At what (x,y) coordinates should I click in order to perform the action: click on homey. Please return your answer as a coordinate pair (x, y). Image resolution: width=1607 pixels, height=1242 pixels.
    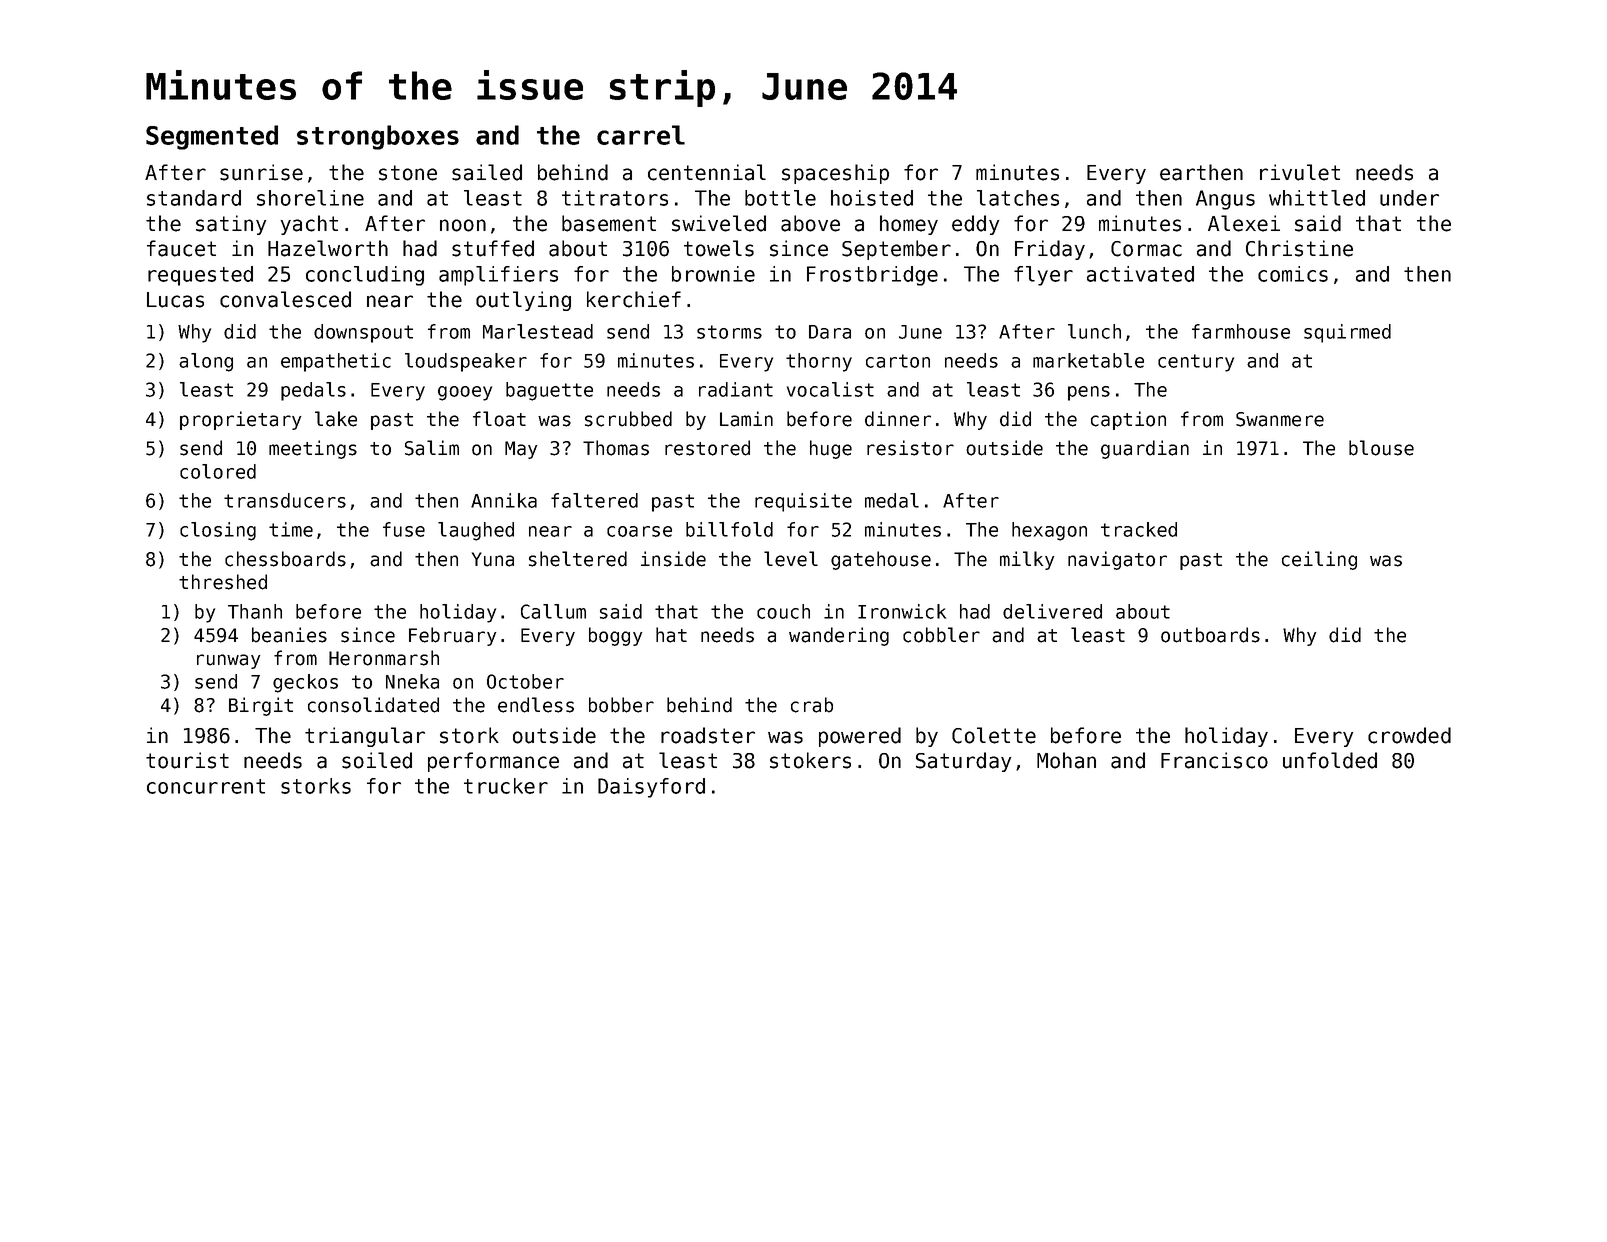
    Looking at the image, I should click on (909, 225).
